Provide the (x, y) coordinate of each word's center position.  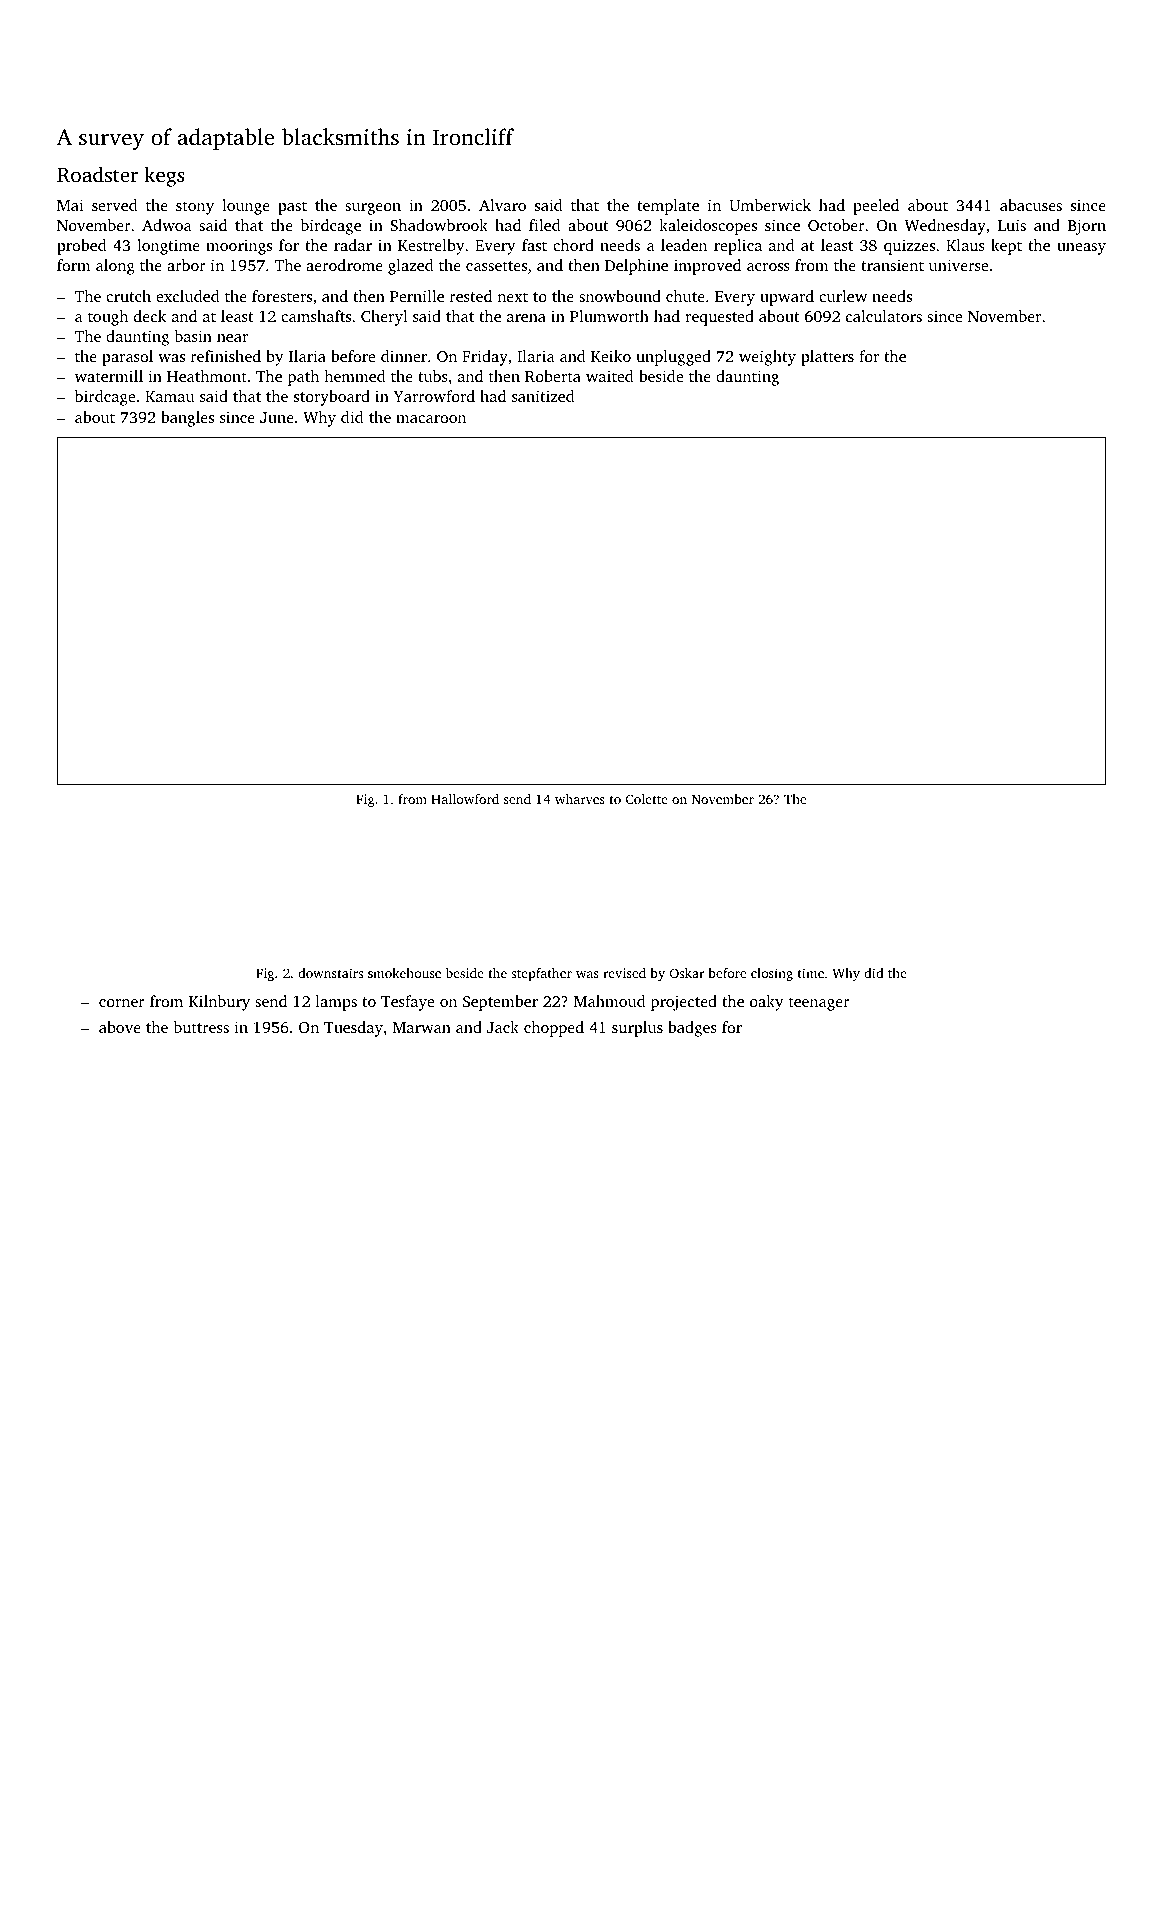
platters (827, 358)
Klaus (965, 245)
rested (471, 296)
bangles (187, 419)
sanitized (543, 396)
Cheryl (384, 318)
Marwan (422, 1027)
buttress (201, 1027)
